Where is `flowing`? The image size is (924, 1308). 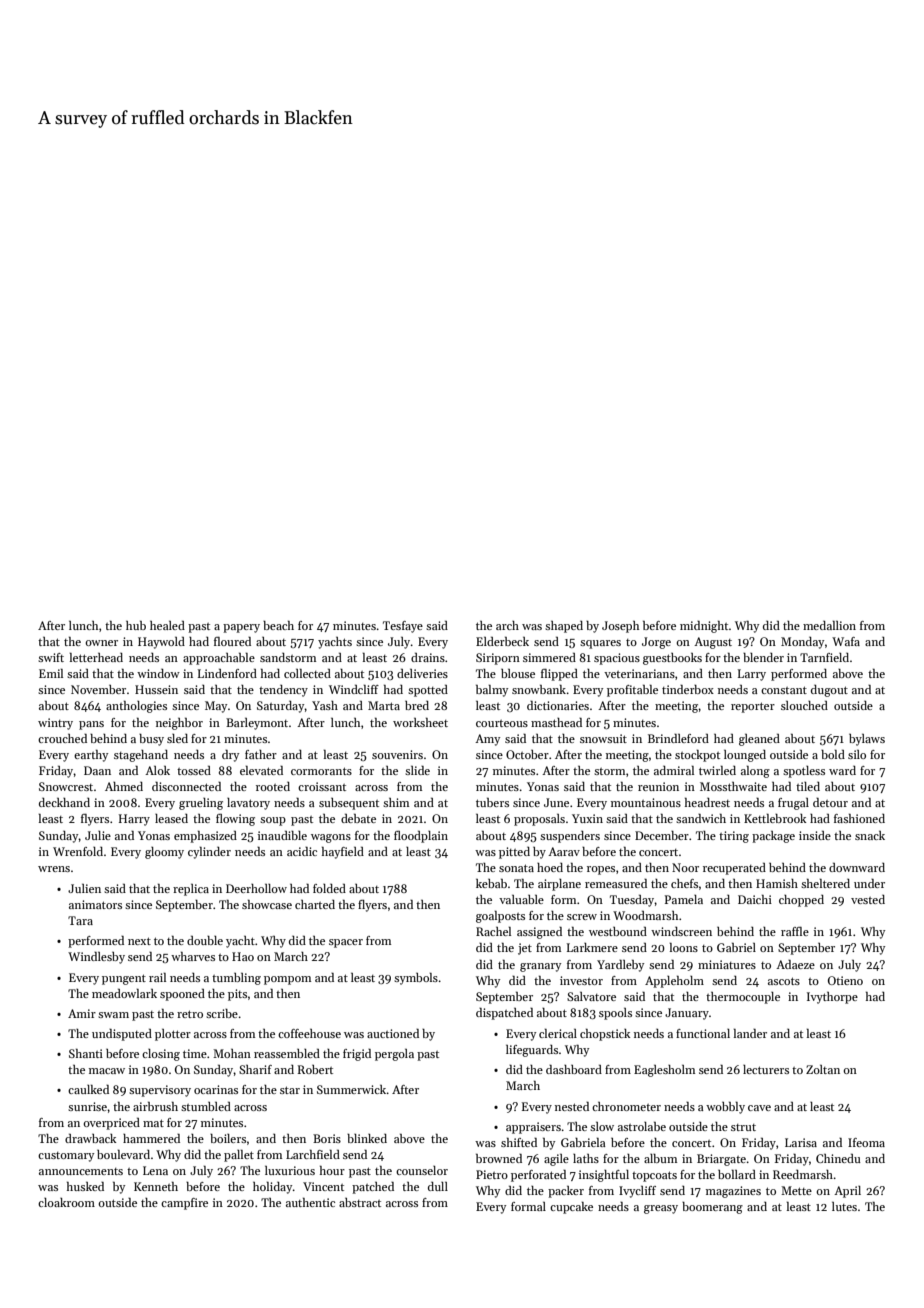 flowing is located at coordinates (235, 820).
